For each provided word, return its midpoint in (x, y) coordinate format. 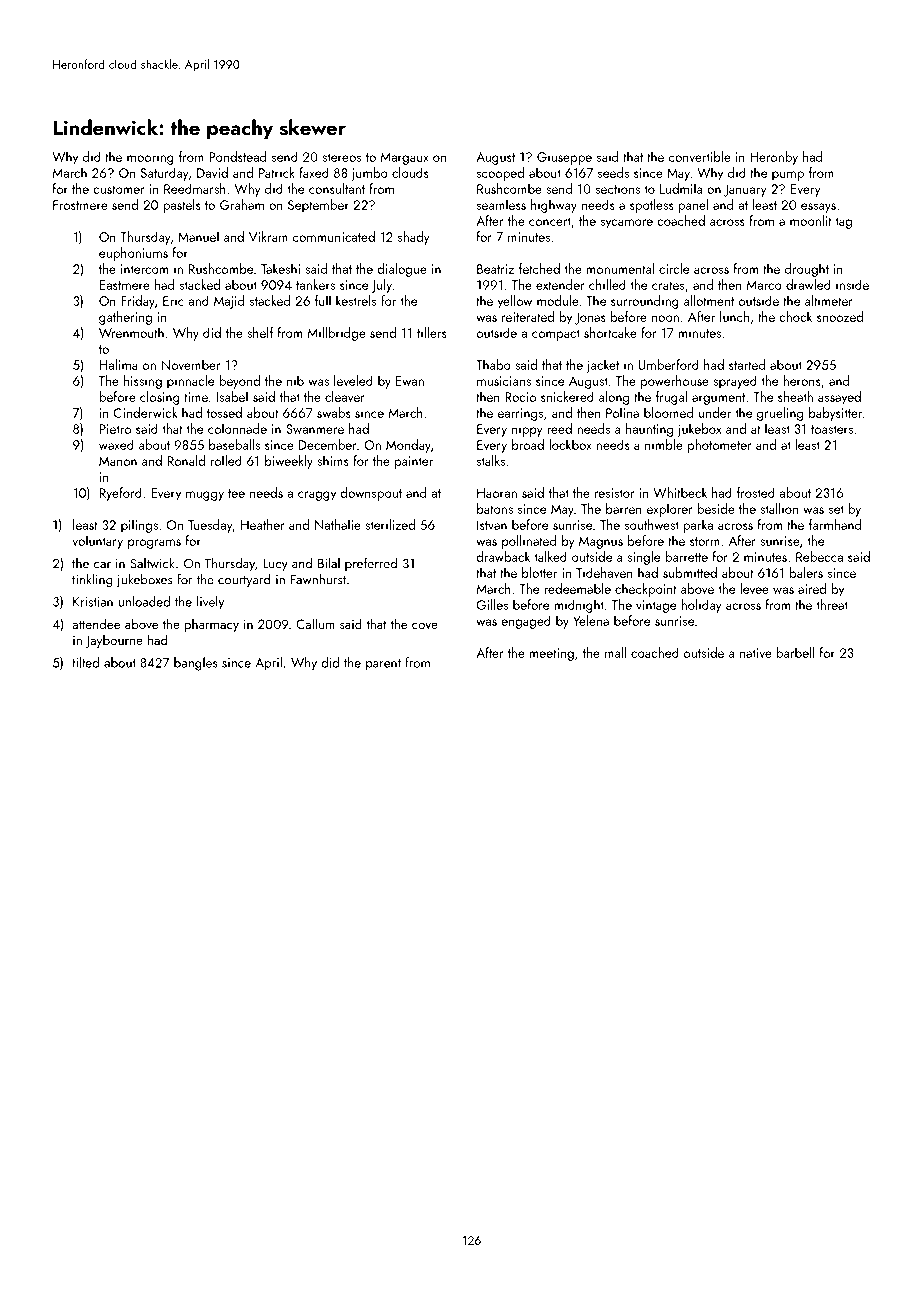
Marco (764, 285)
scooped (500, 174)
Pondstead (237, 156)
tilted (85, 662)
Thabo (493, 364)
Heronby (774, 158)
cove (425, 625)
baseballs (234, 444)
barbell (795, 652)
